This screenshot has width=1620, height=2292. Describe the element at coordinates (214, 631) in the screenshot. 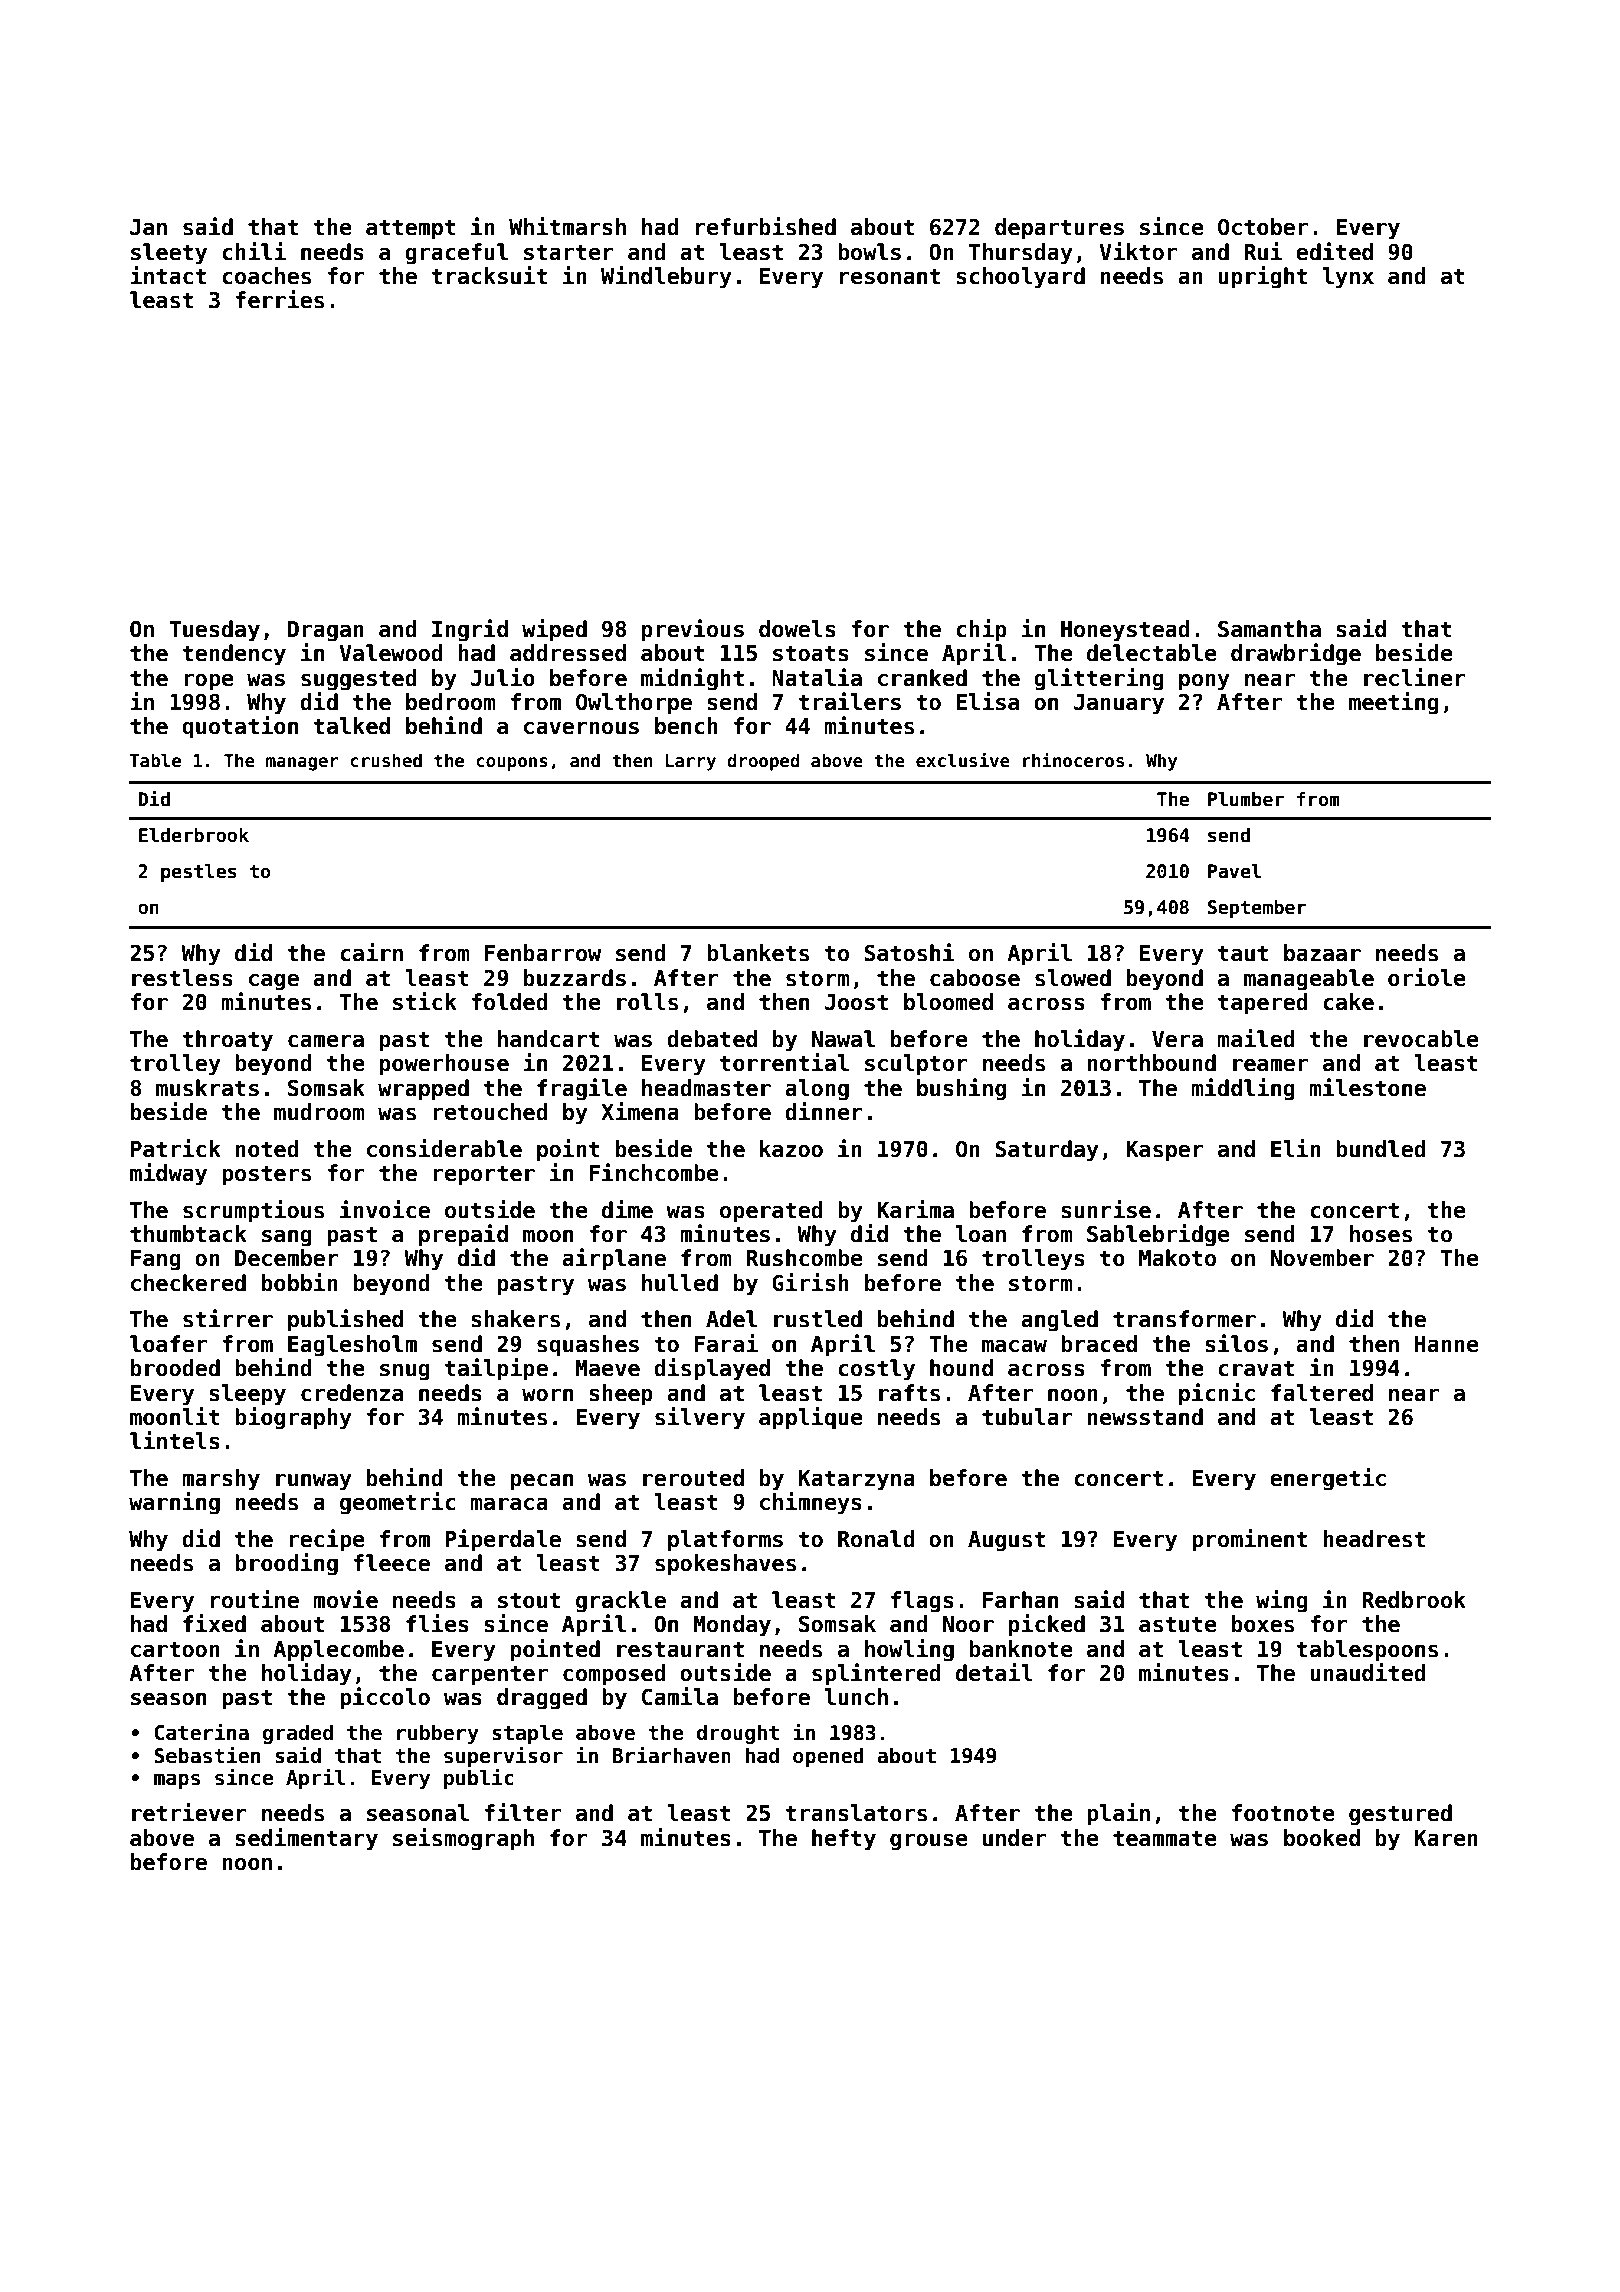

I see `Tuesday` at that location.
